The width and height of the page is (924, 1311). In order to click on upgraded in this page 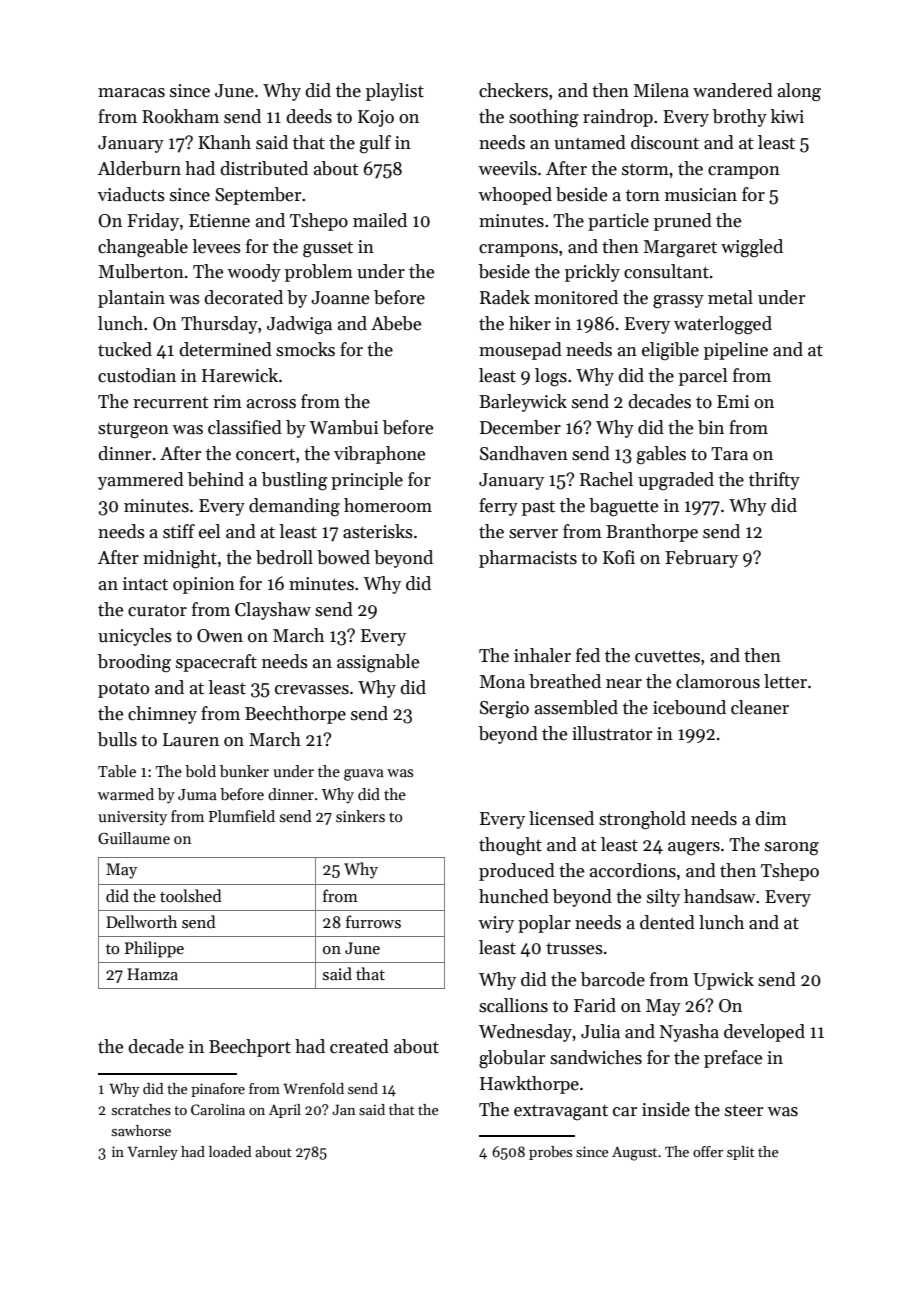, I will do `click(676, 481)`.
